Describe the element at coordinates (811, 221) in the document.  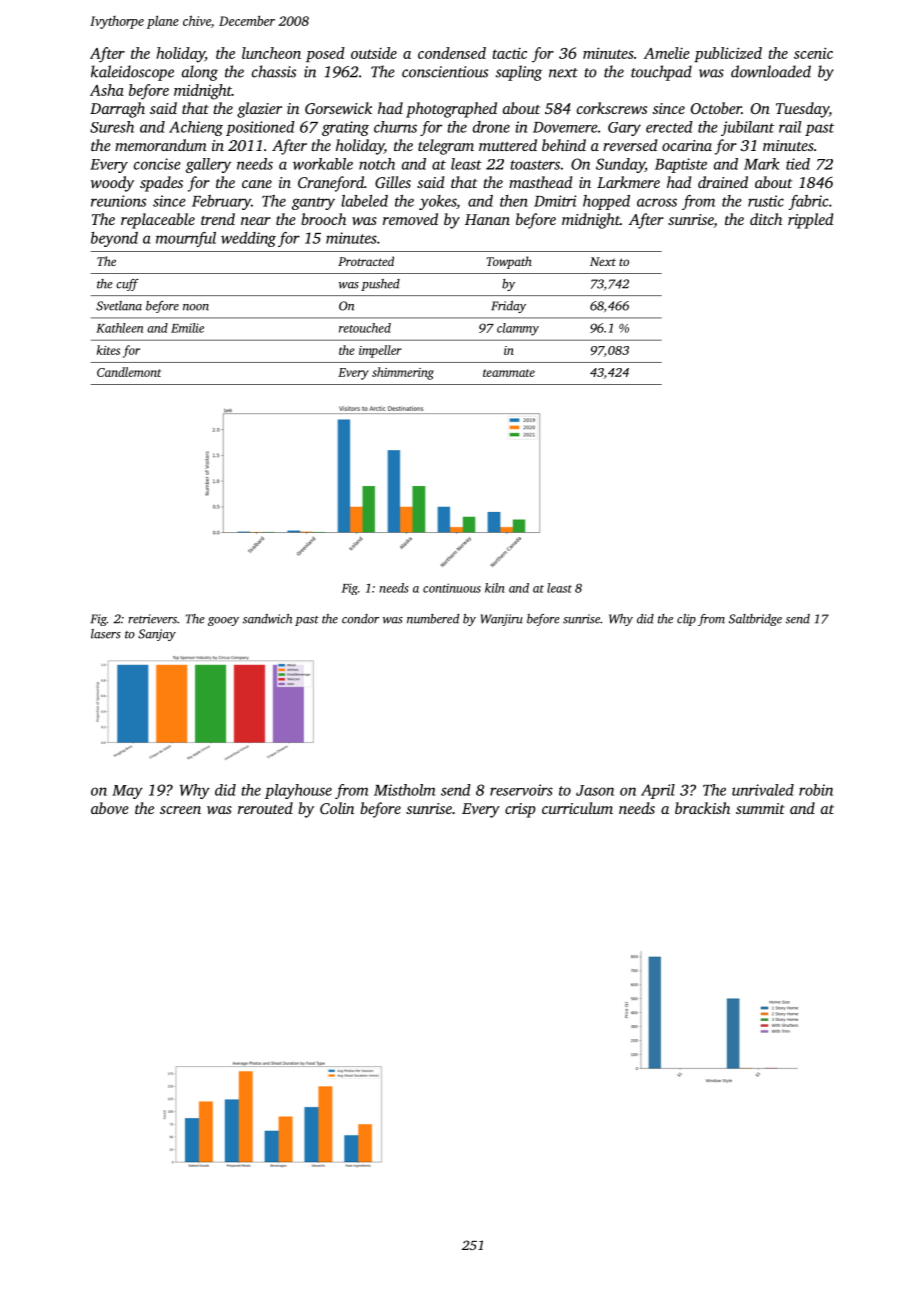
I see `rippled` at that location.
